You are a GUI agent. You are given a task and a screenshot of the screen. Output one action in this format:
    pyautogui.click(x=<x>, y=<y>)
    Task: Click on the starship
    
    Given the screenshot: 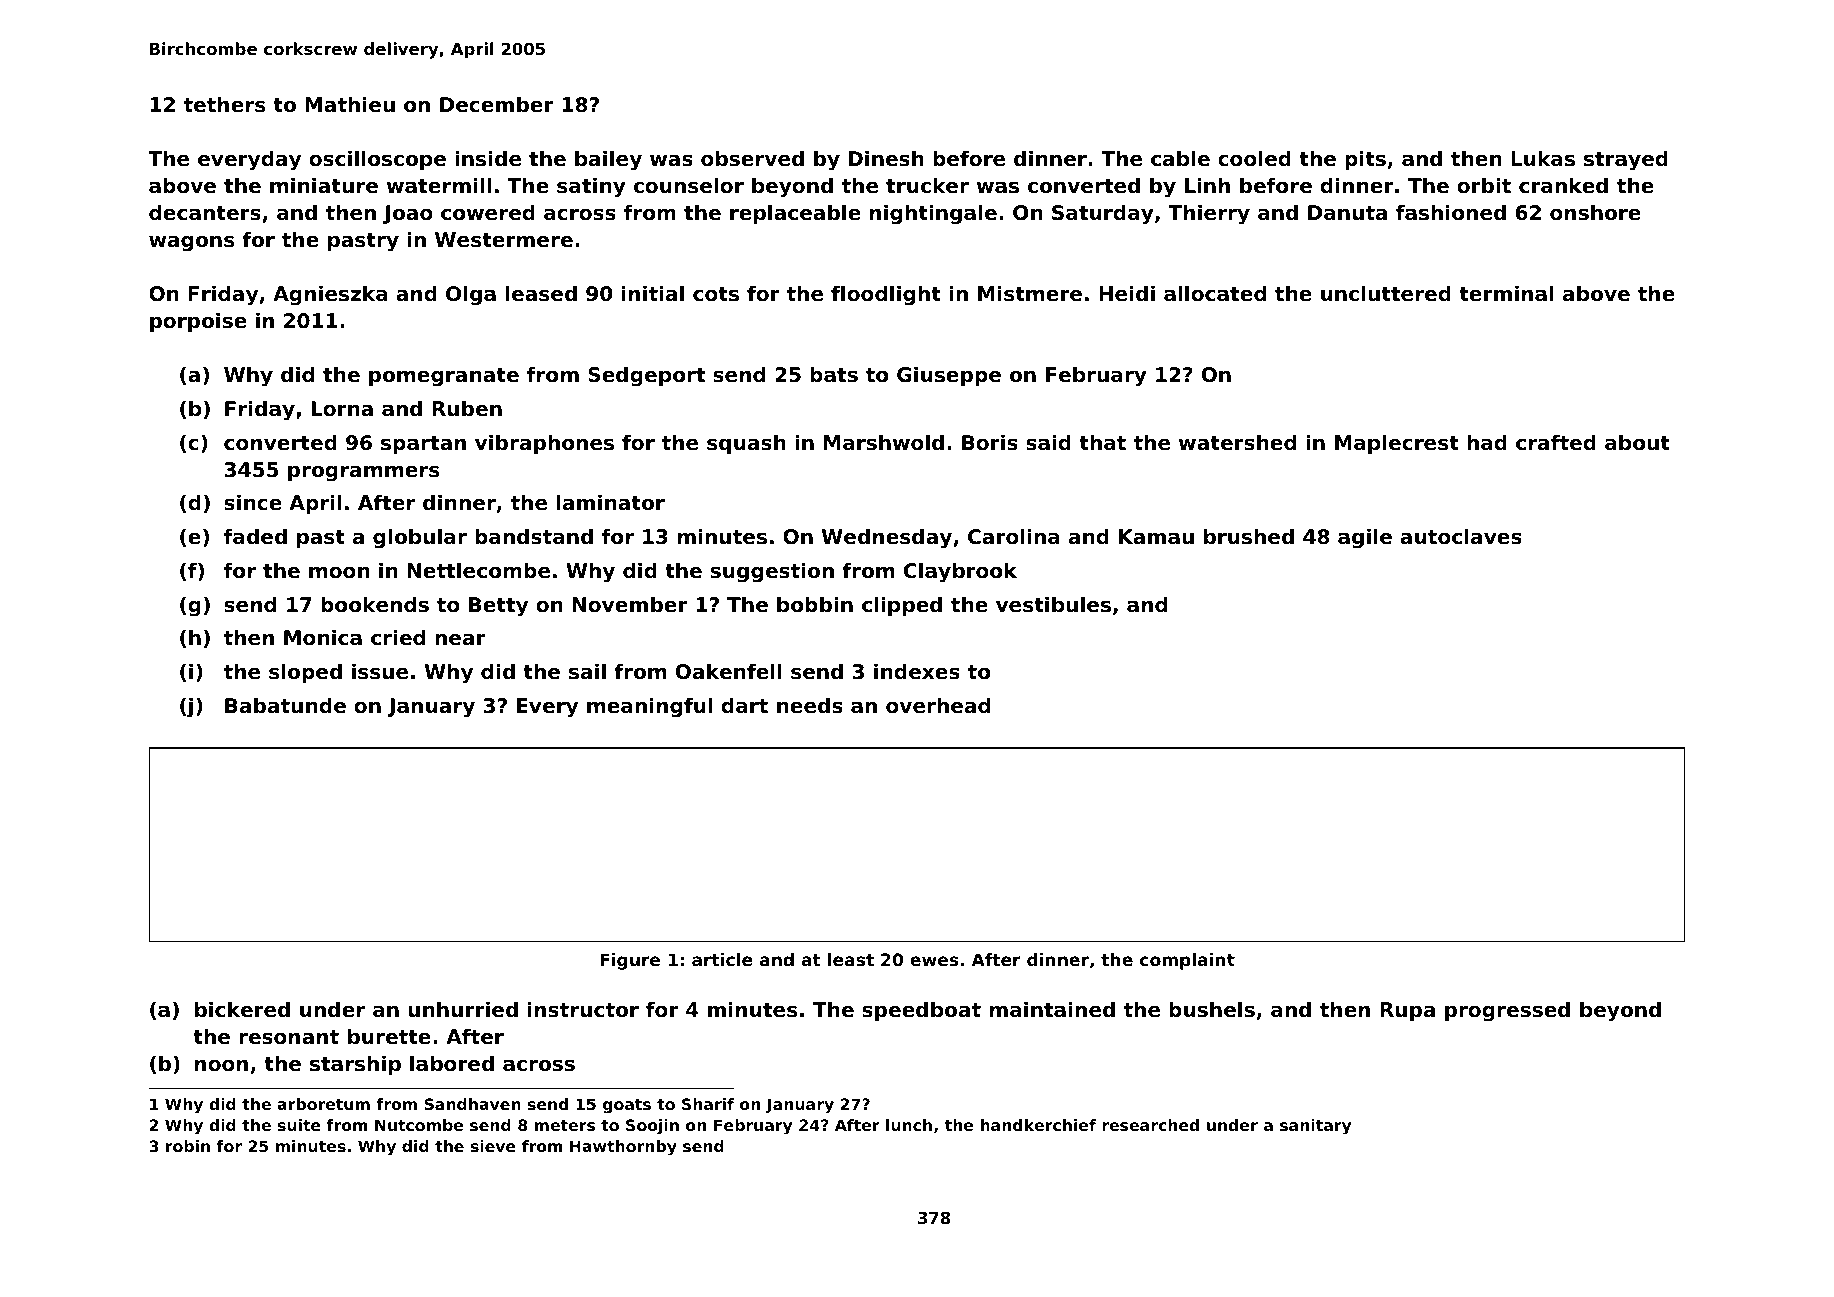 What is the action you would take?
    pyautogui.click(x=355, y=1065)
